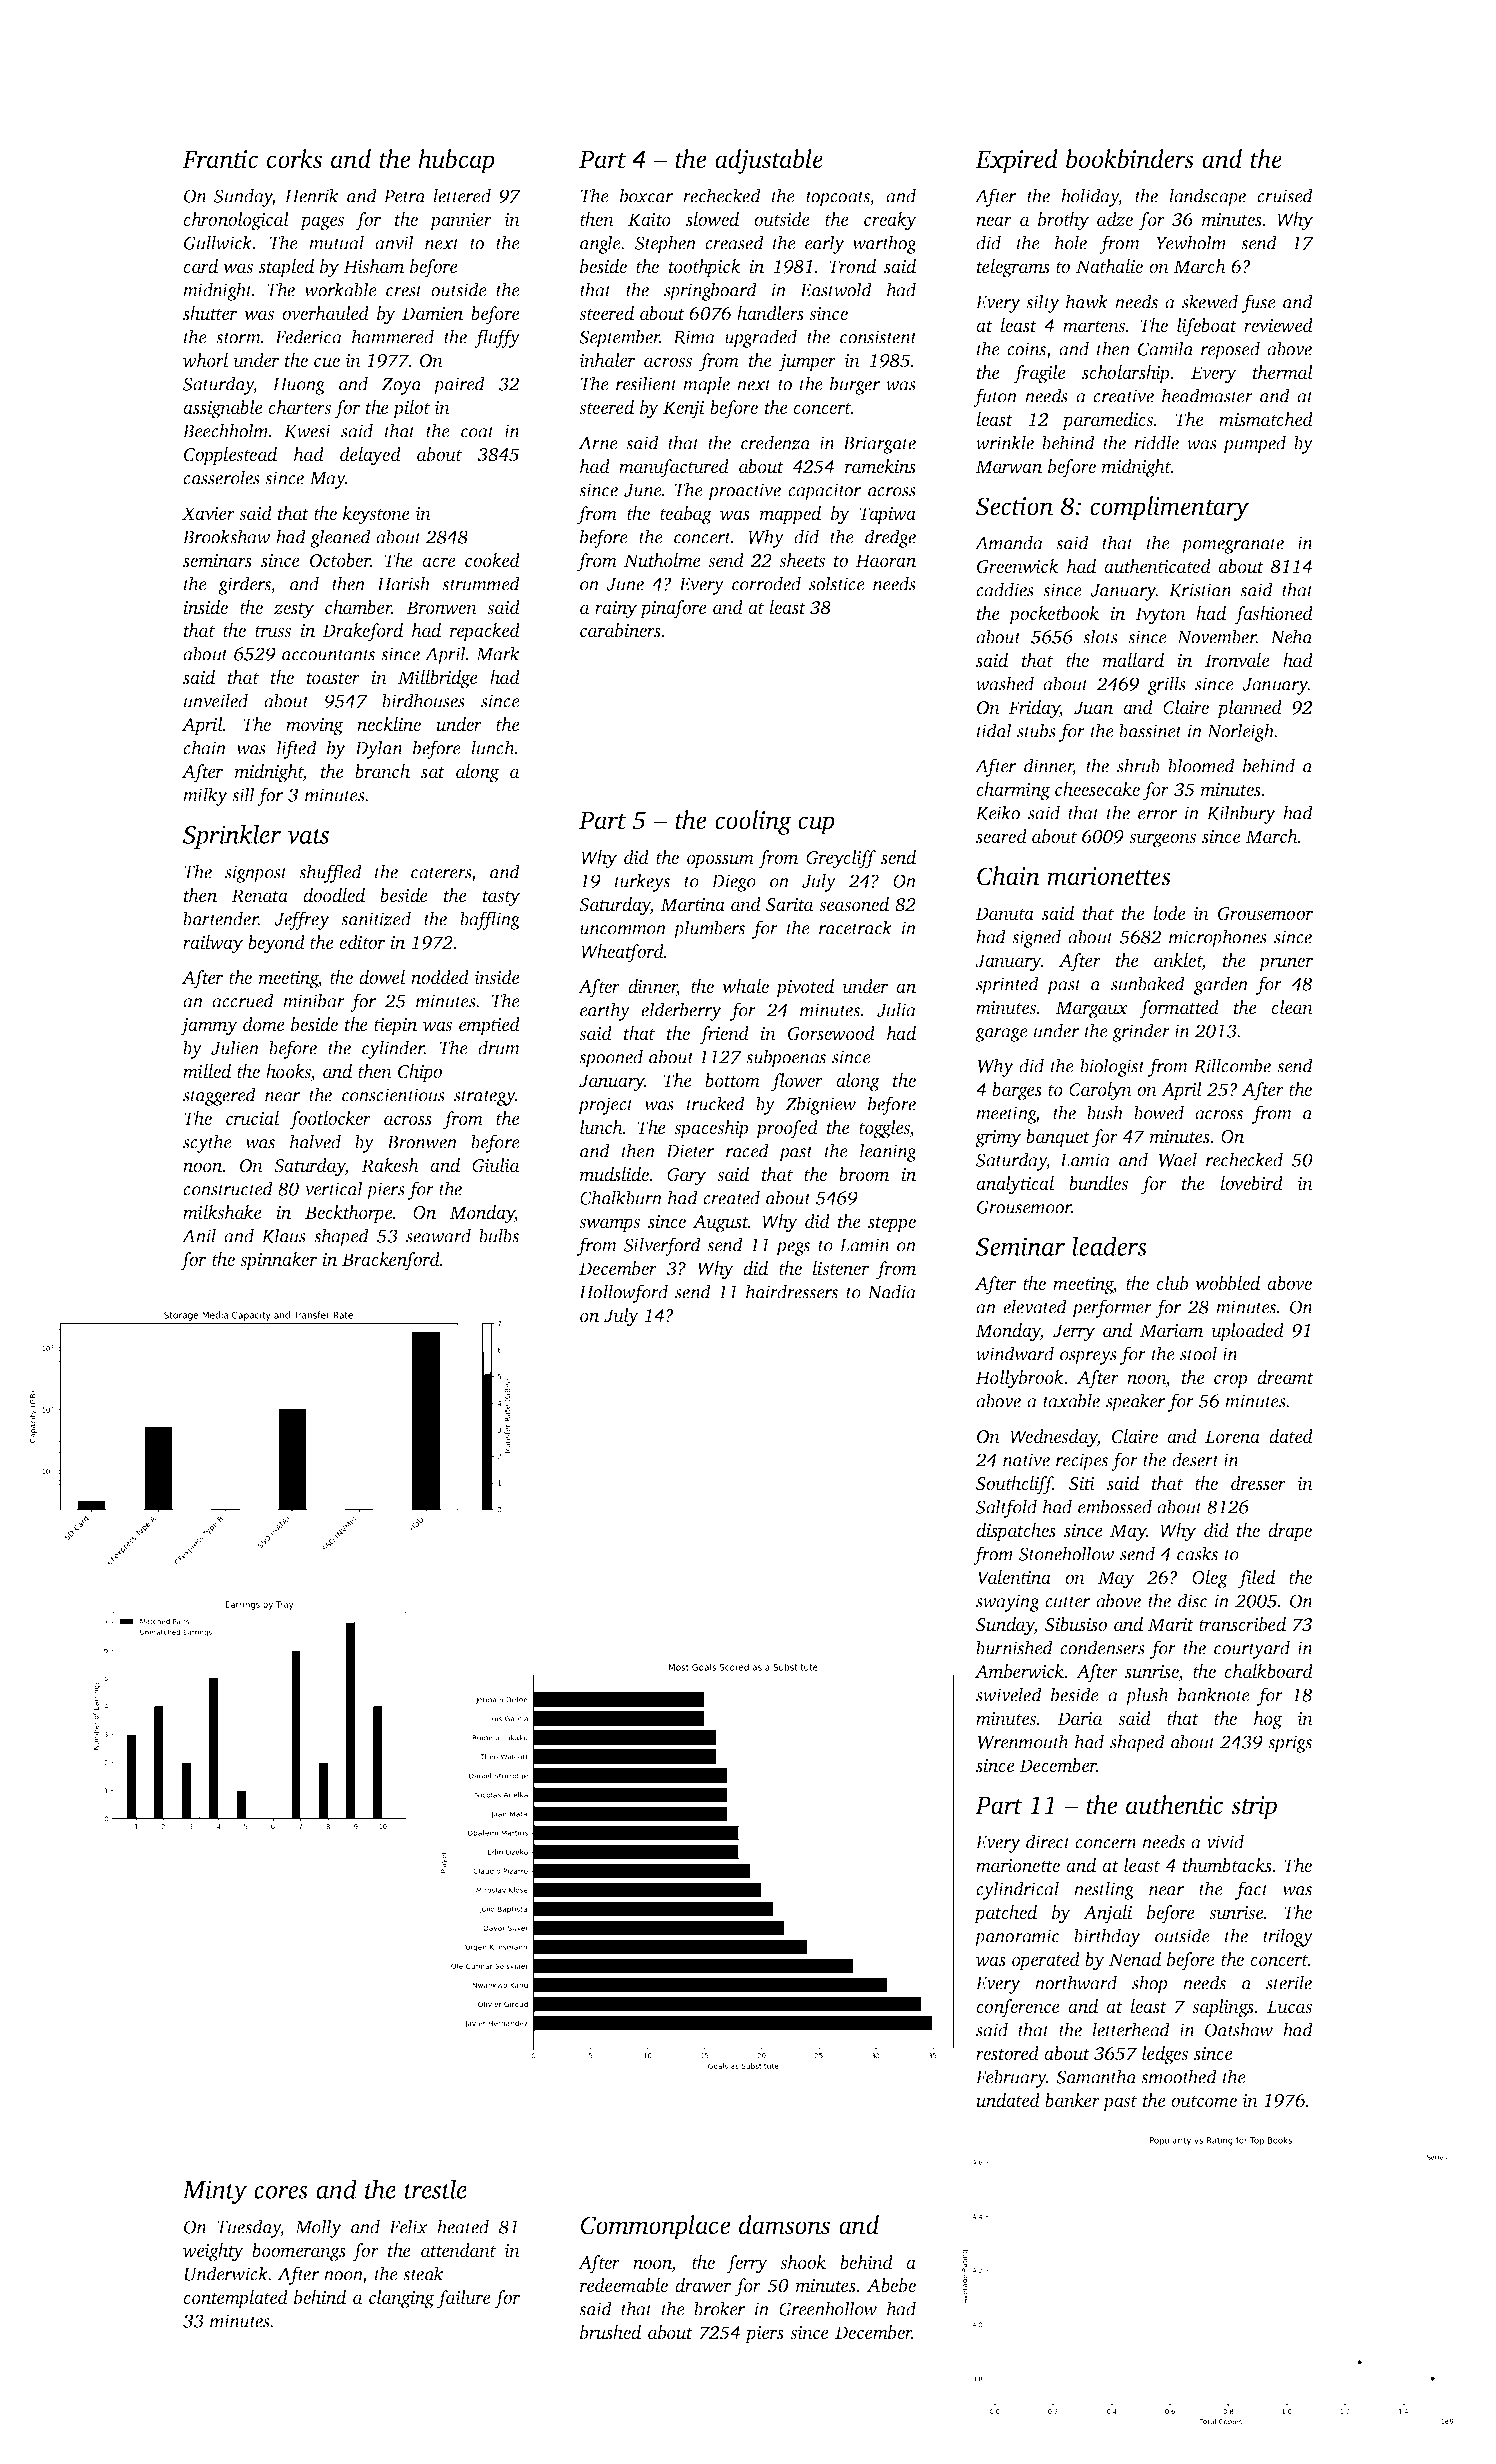 This document has width=1496, height=2464. I want to click on Hollowford, so click(623, 1293).
